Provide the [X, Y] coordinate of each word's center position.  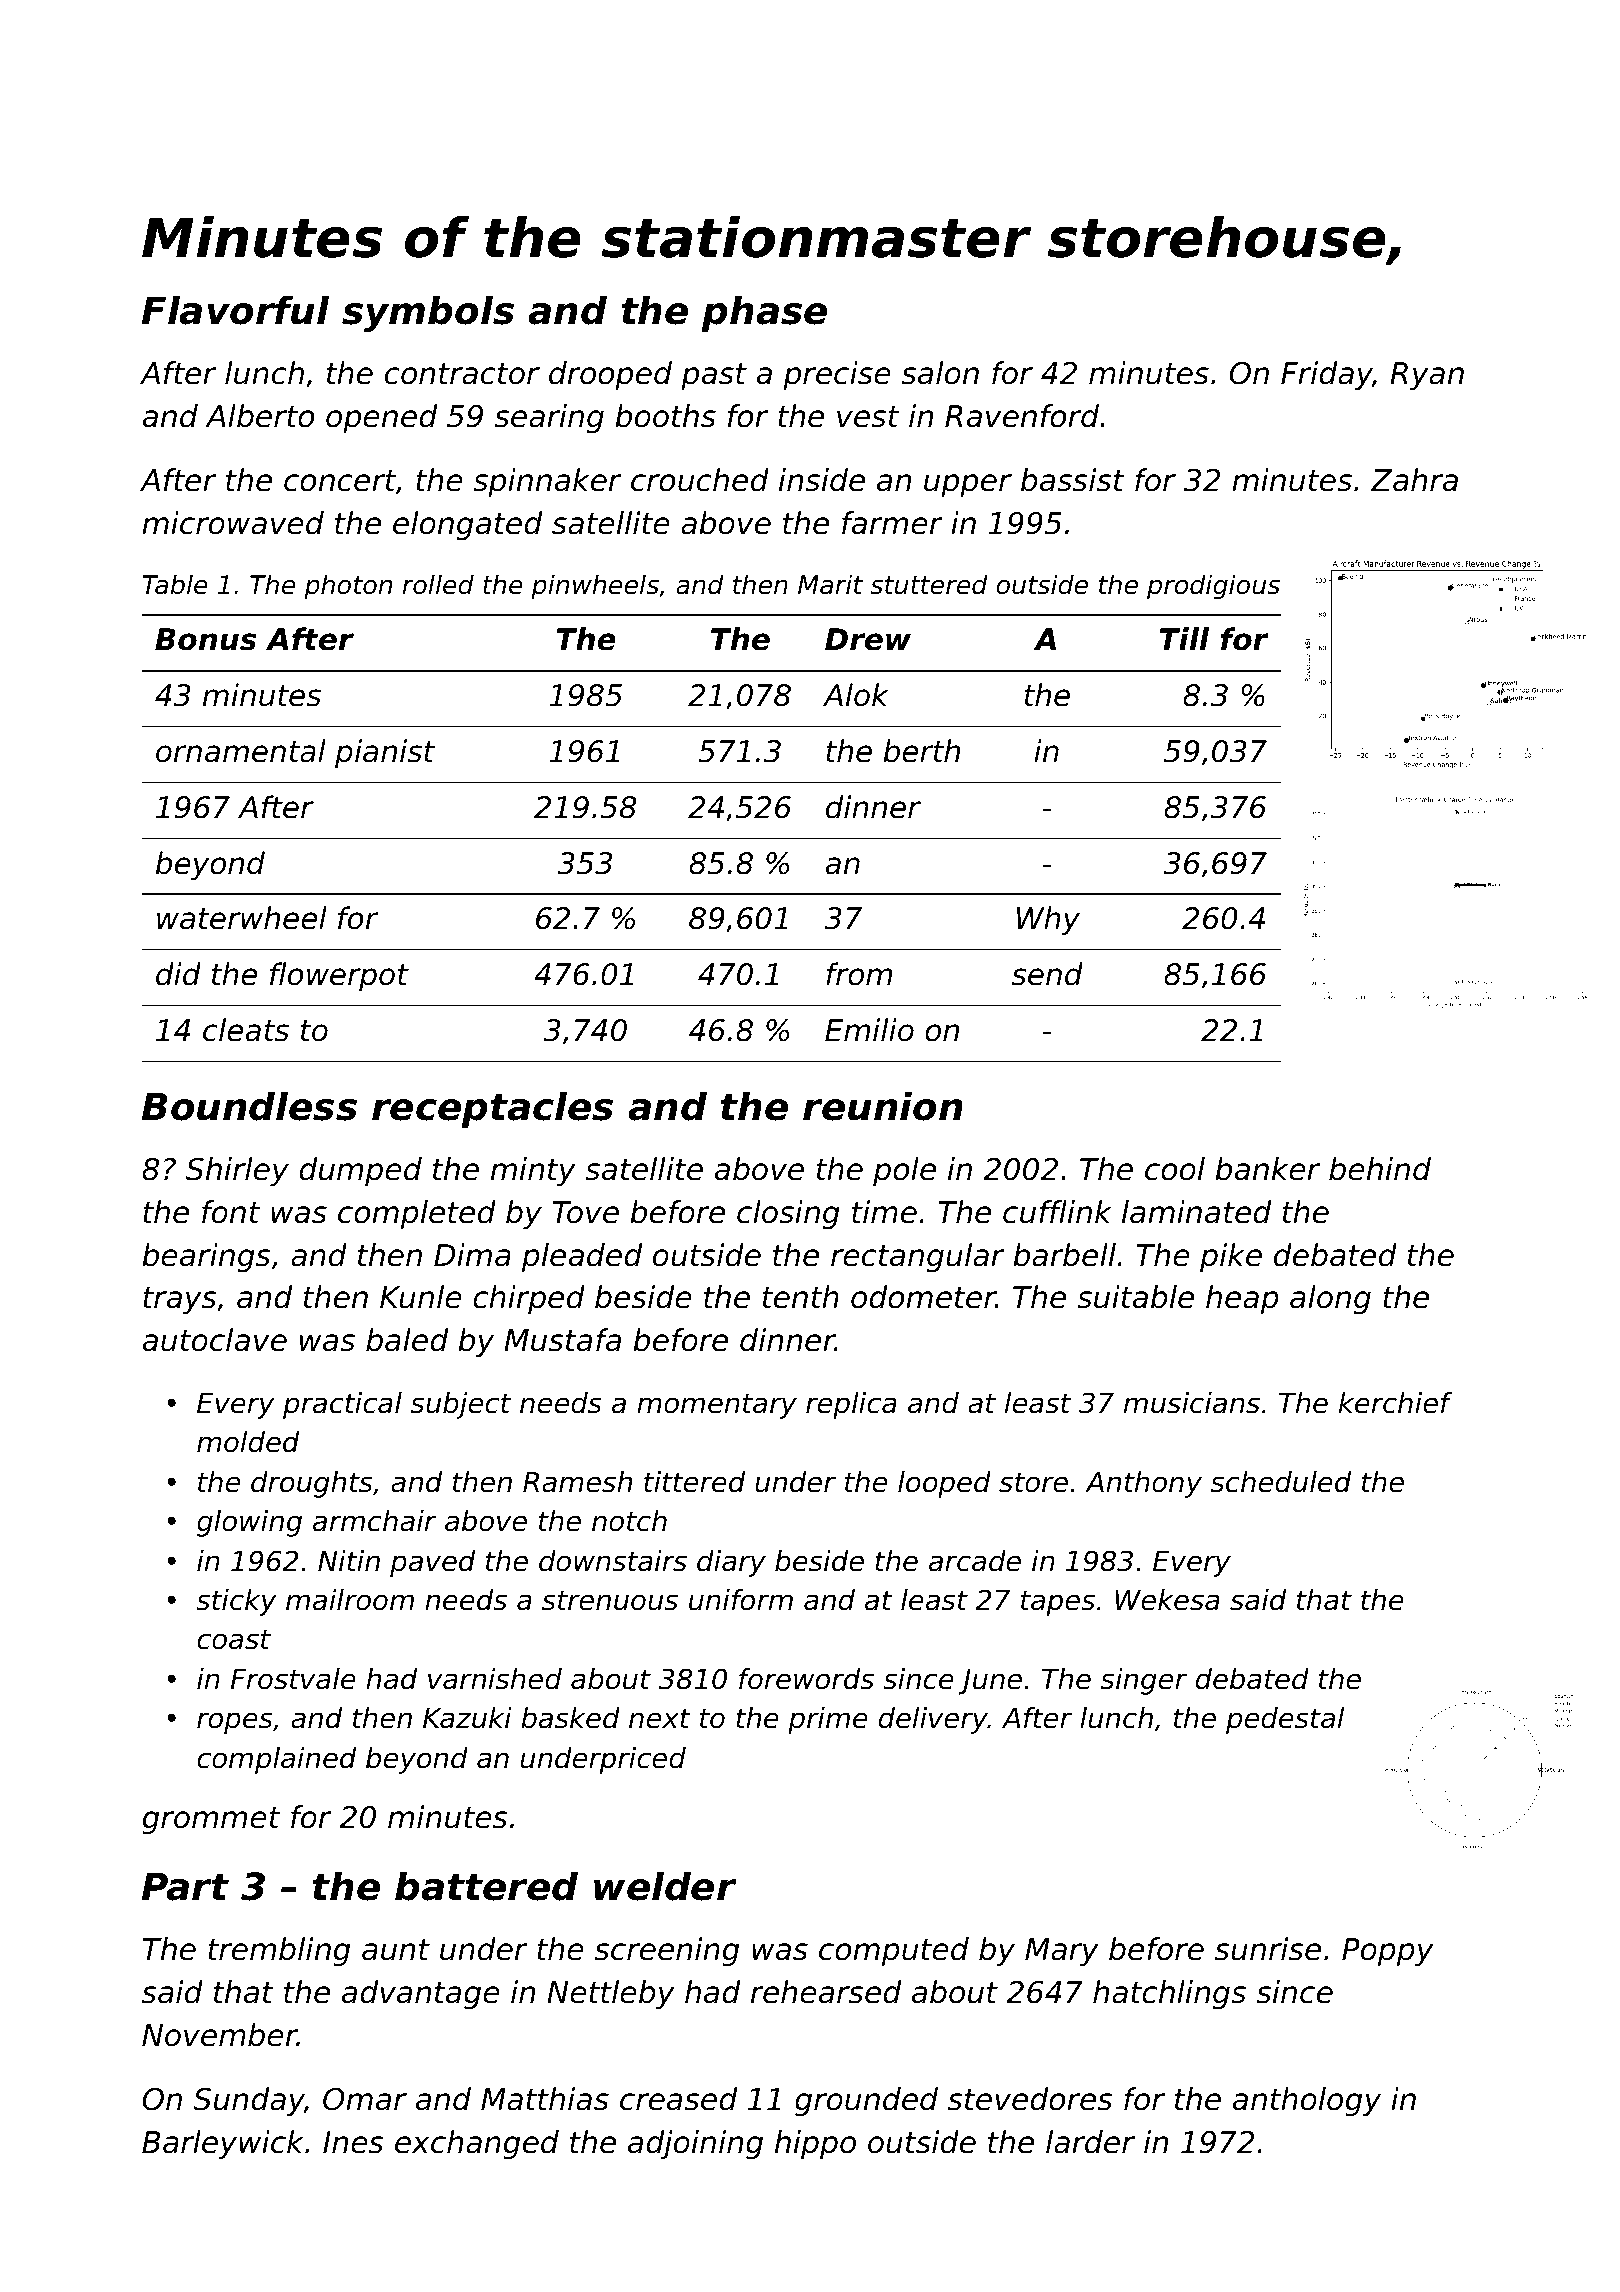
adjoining [695, 2144]
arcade [975, 1561]
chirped [529, 1299]
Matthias [545, 2099]
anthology [1307, 2101]
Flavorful [235, 310]
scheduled [1281, 1482]
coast [234, 1639]
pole [904, 1171]
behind [1380, 1169]
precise [837, 375]
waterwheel [242, 918]
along [1330, 1299]
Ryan [1427, 376]
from [859, 974]
